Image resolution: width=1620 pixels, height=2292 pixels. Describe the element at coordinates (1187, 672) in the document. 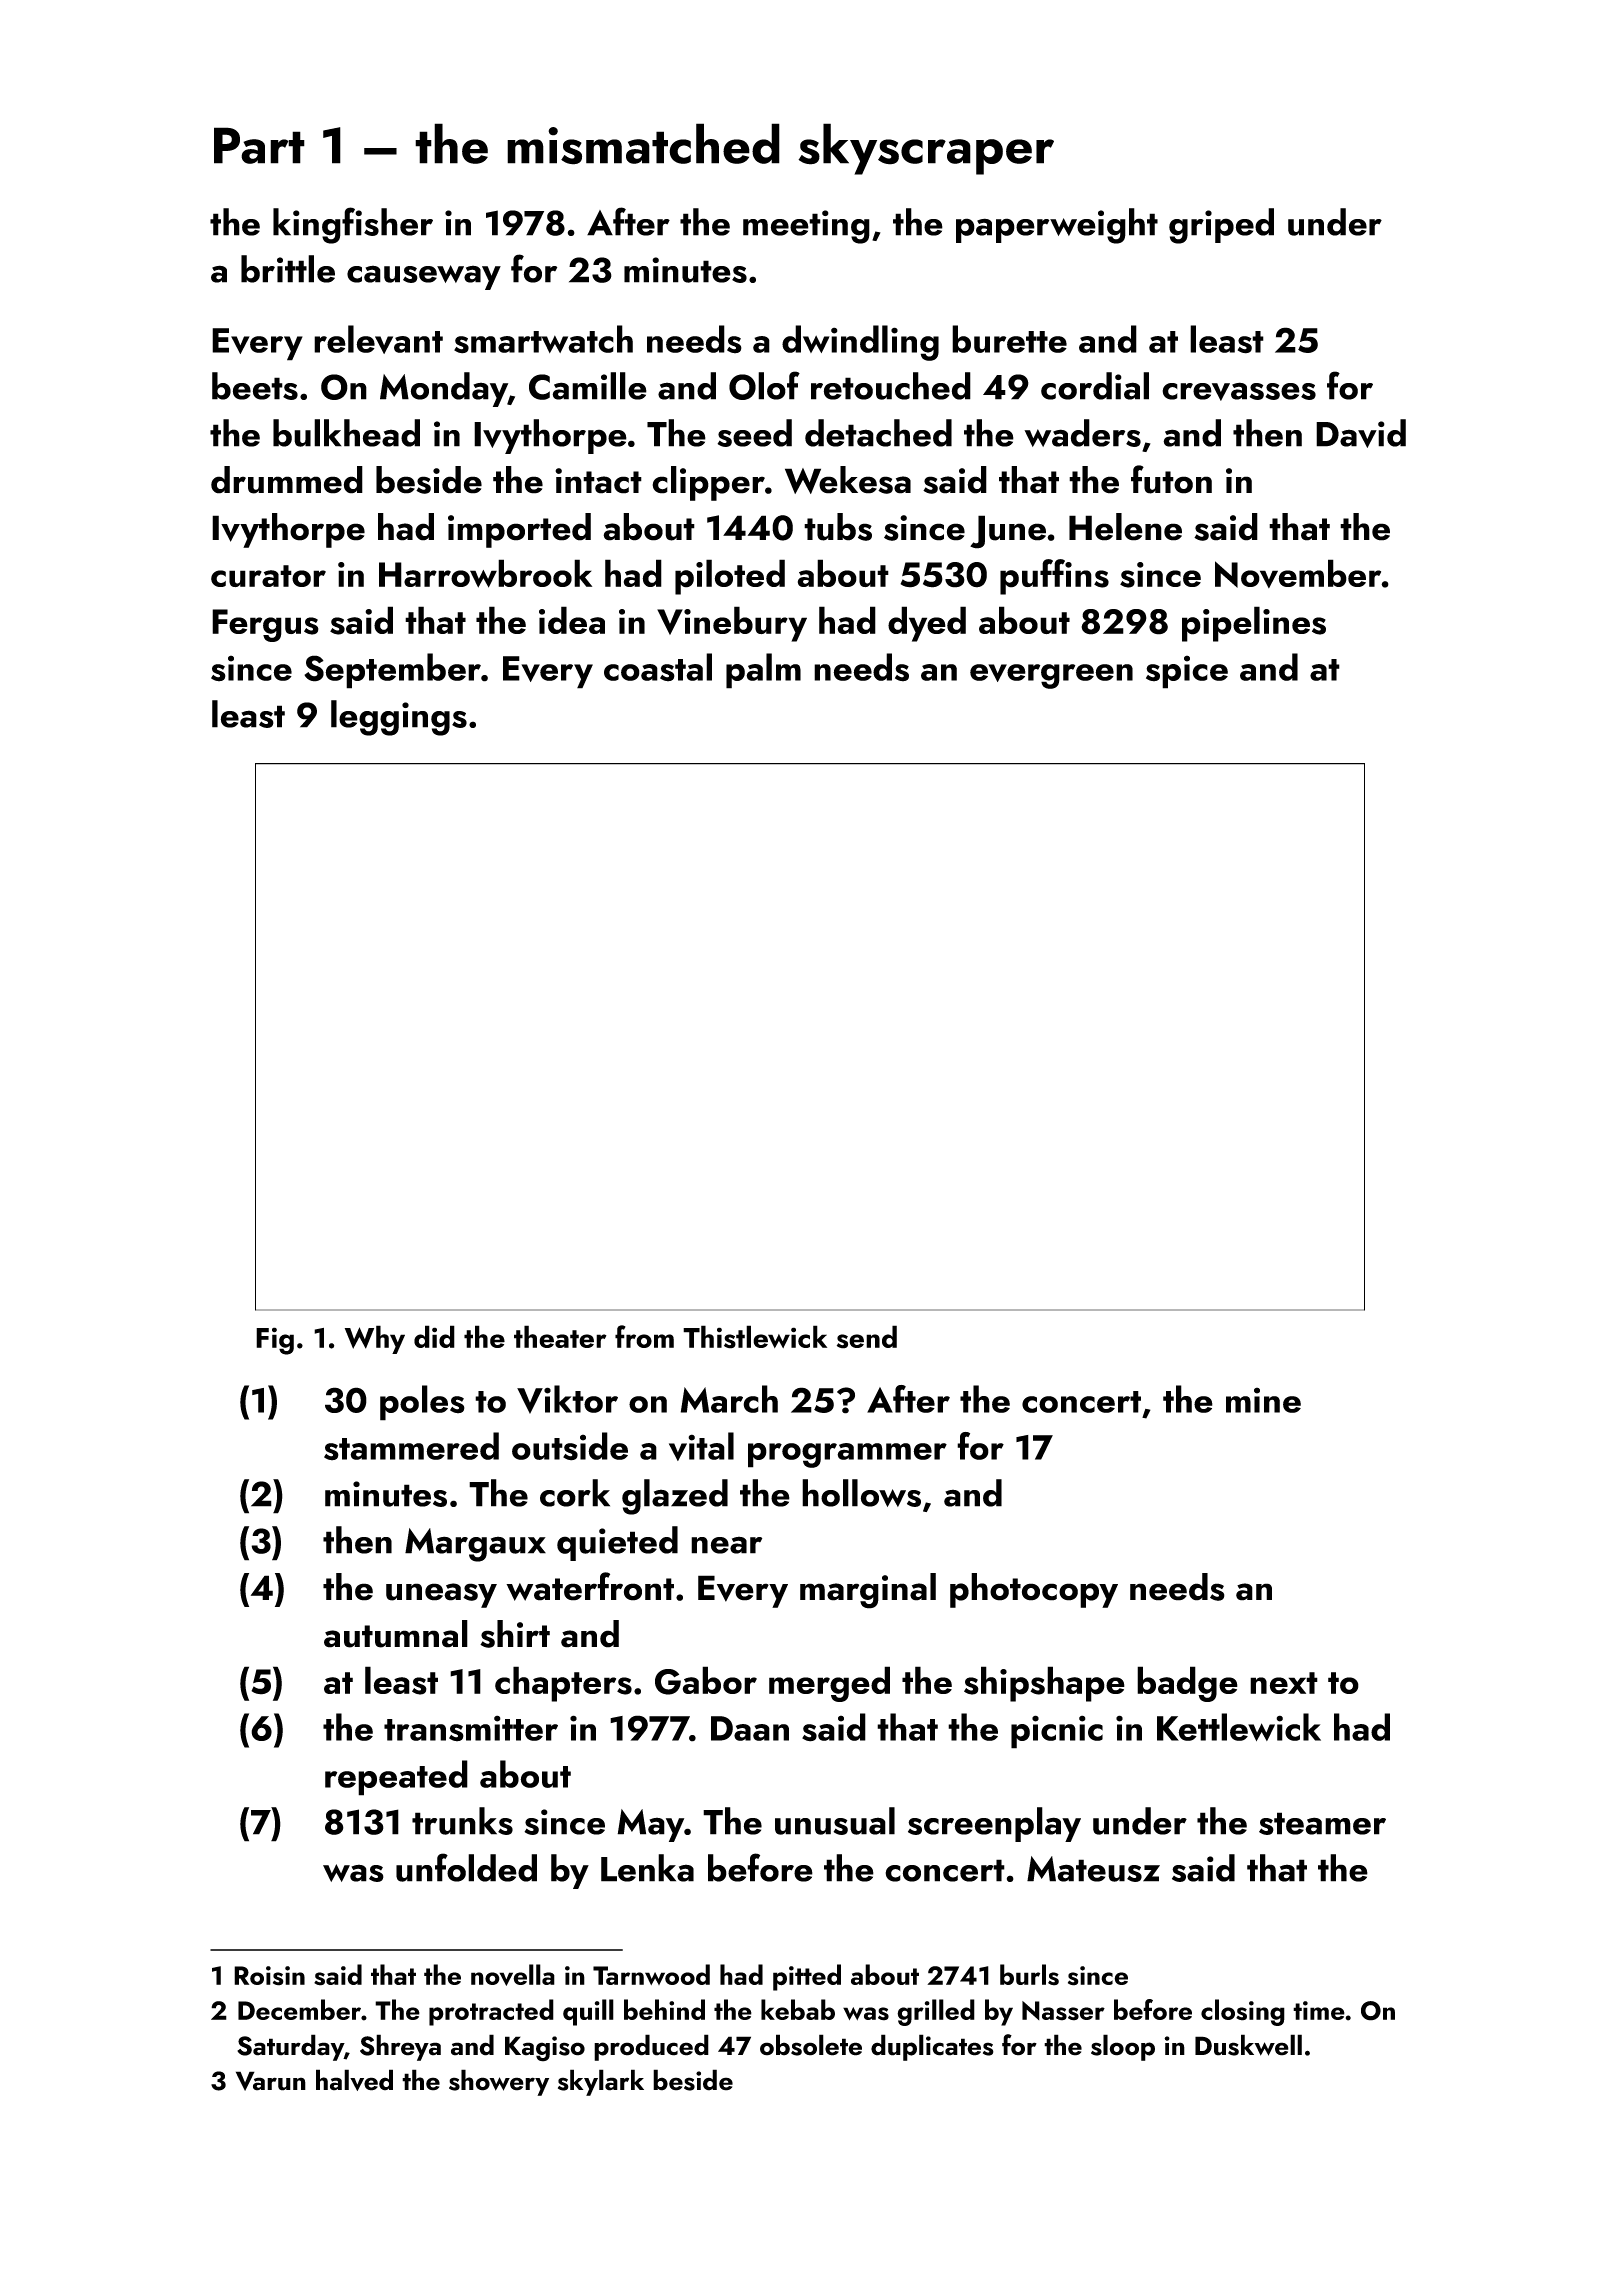

I see `spice` at that location.
